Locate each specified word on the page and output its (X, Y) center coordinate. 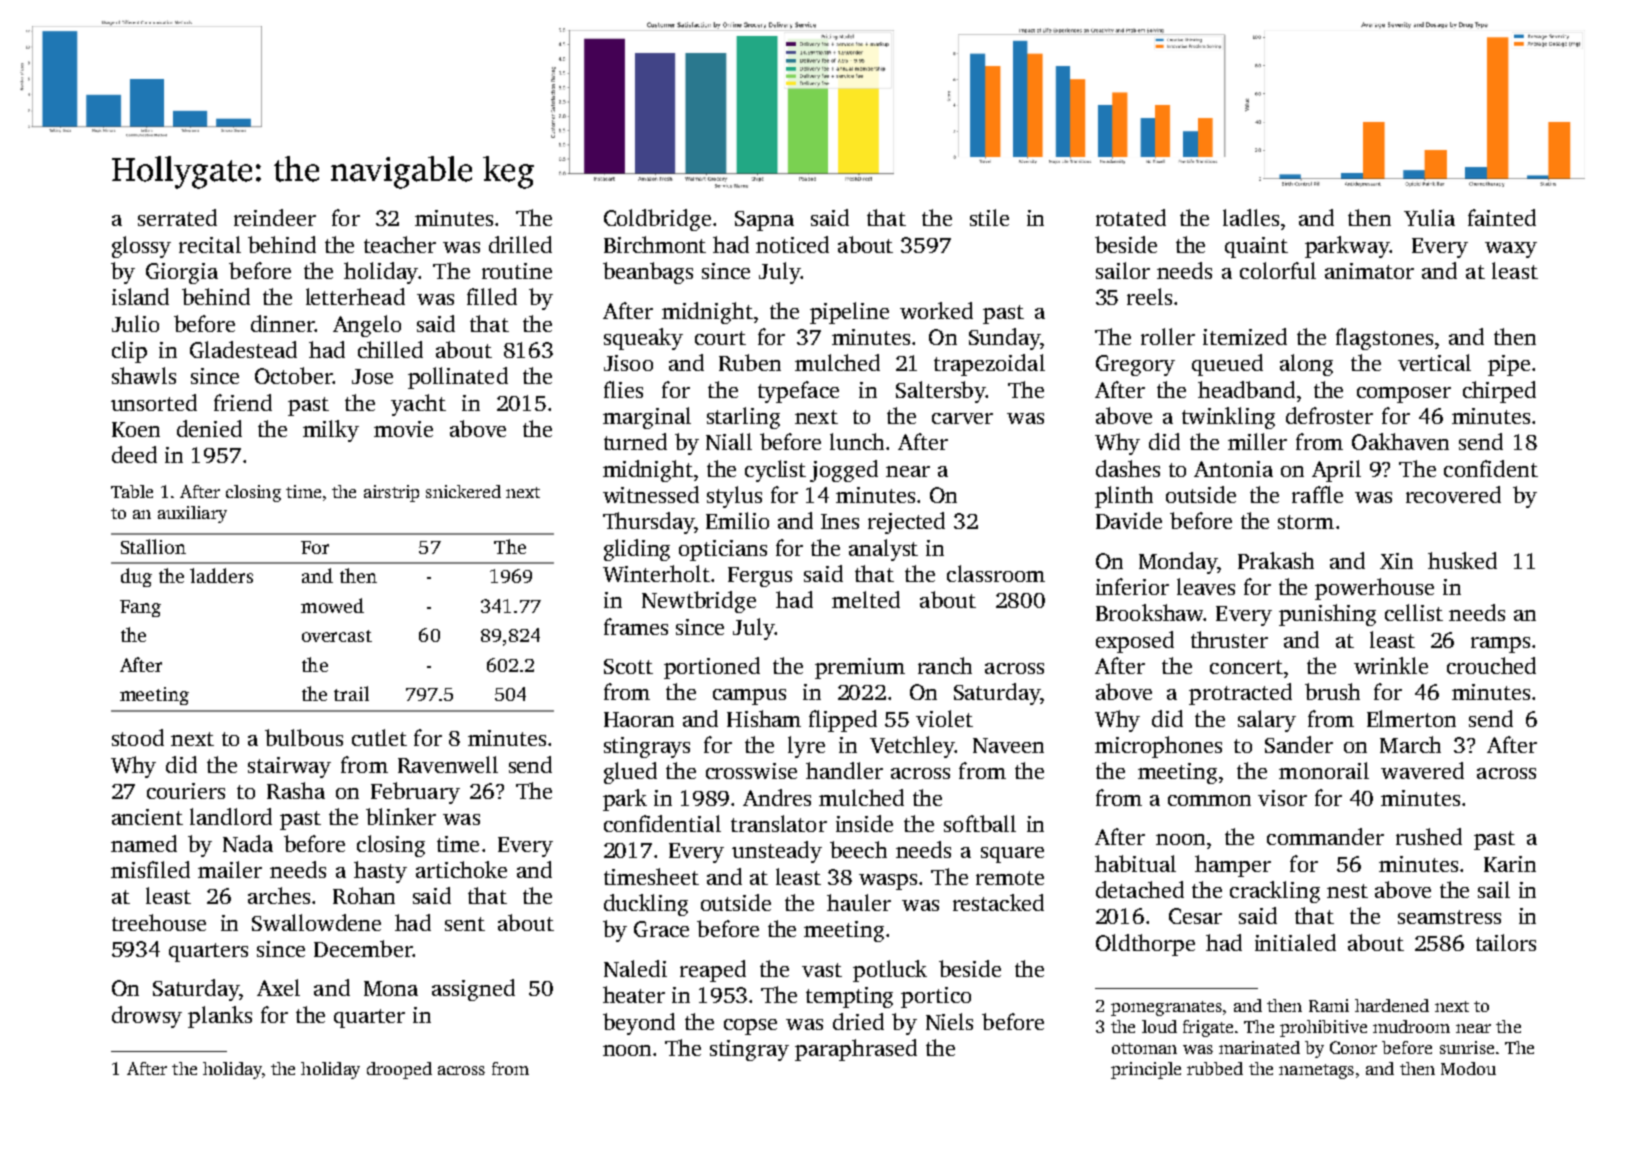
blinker (401, 816)
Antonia (1233, 469)
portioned (712, 668)
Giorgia (182, 273)
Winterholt (656, 573)
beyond (639, 1024)
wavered (1422, 770)
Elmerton (1411, 718)
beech (858, 849)
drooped (399, 1070)
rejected (906, 523)
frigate (1208, 1028)
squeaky (643, 339)
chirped (1499, 392)
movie (403, 429)
